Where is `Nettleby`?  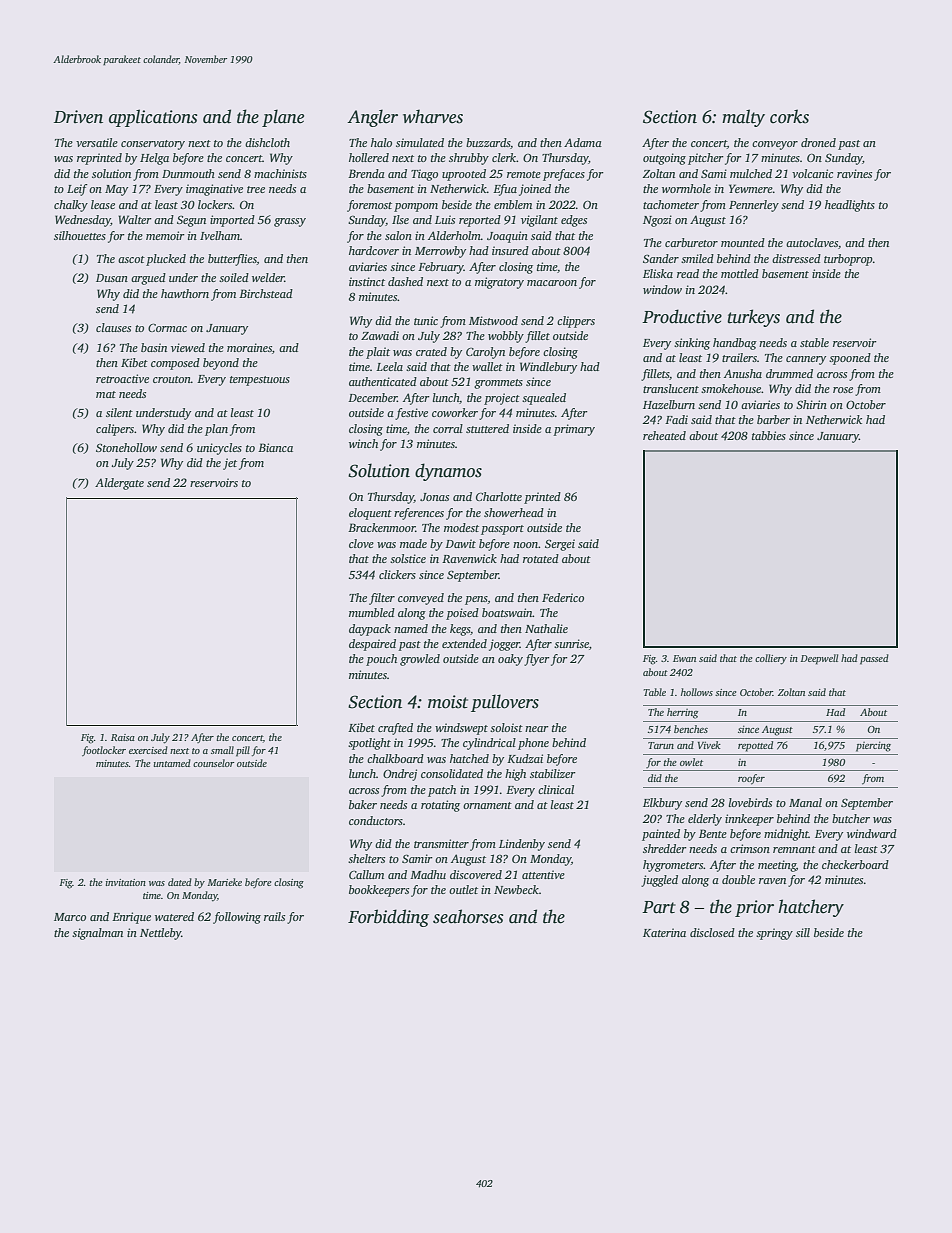 Nettleby is located at coordinates (161, 934).
